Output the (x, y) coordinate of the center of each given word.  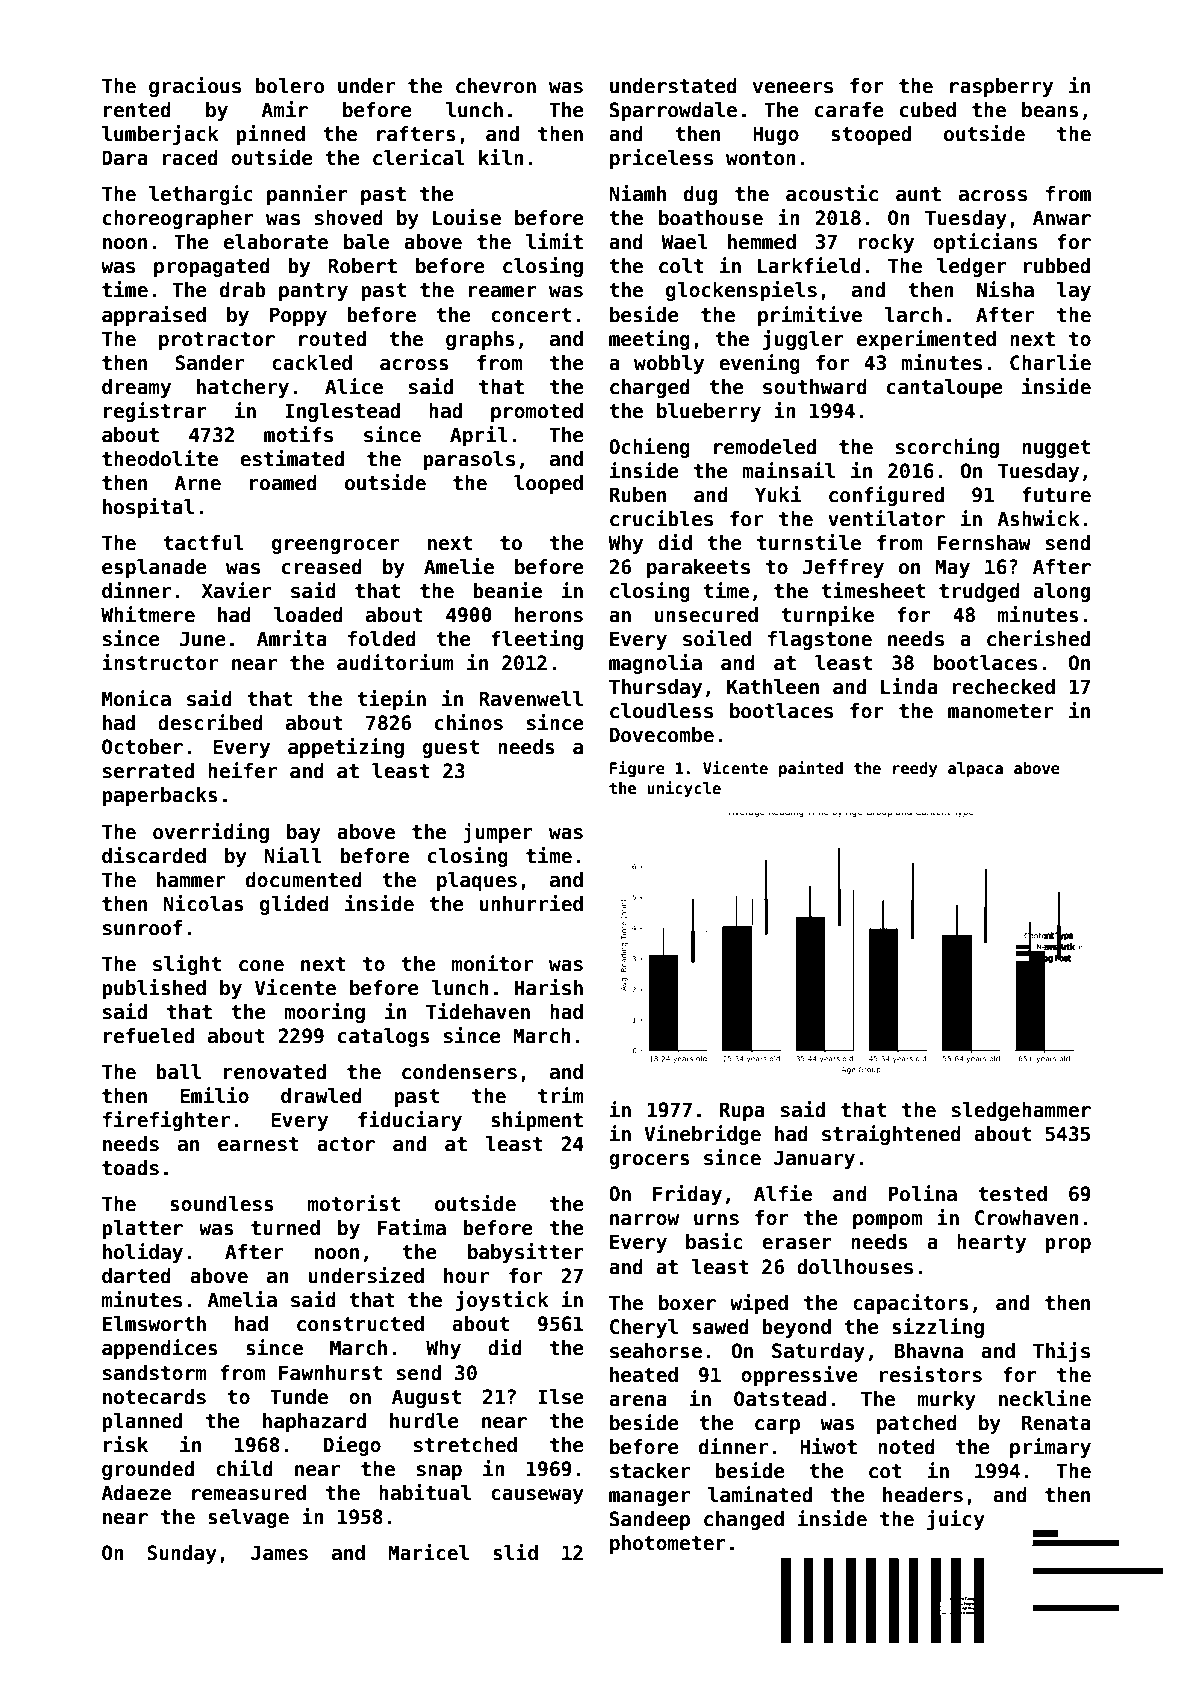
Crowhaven (1027, 1218)
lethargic (201, 195)
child (244, 1468)
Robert (362, 266)
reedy (915, 769)
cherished (1038, 638)
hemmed (762, 242)
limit (554, 241)
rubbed (1056, 266)
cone (261, 966)
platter (142, 1229)
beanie (507, 590)
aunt (918, 194)
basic (714, 1241)
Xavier (236, 590)
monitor (492, 963)
